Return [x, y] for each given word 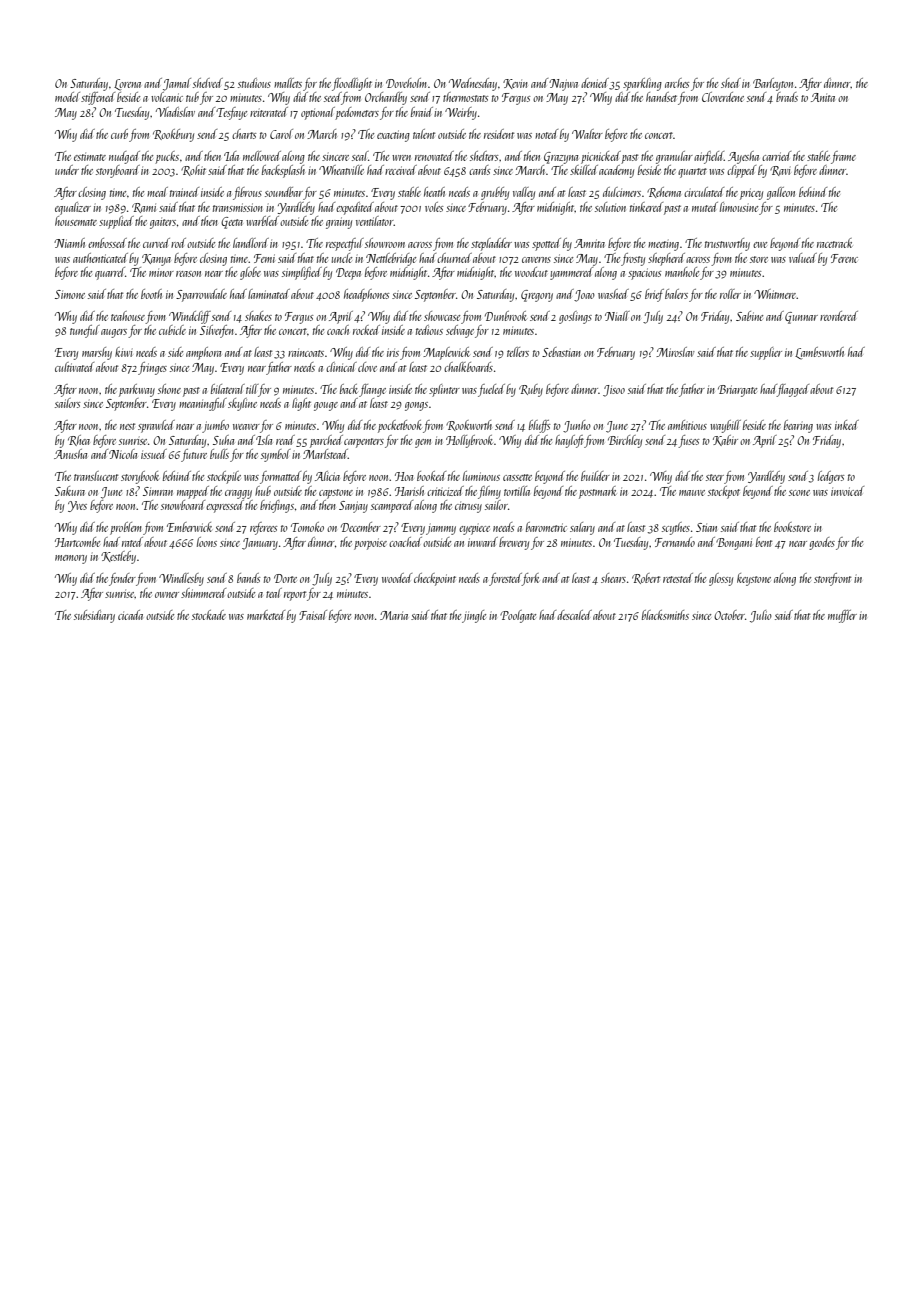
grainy [339, 223]
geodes [822, 543]
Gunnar [801, 318]
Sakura [70, 491]
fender [122, 579]
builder [595, 476]
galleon [781, 193]
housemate [76, 221]
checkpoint [435, 579]
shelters [484, 156]
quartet [692, 173]
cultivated [74, 367]
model [67, 97]
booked [431, 476]
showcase [442, 316]
